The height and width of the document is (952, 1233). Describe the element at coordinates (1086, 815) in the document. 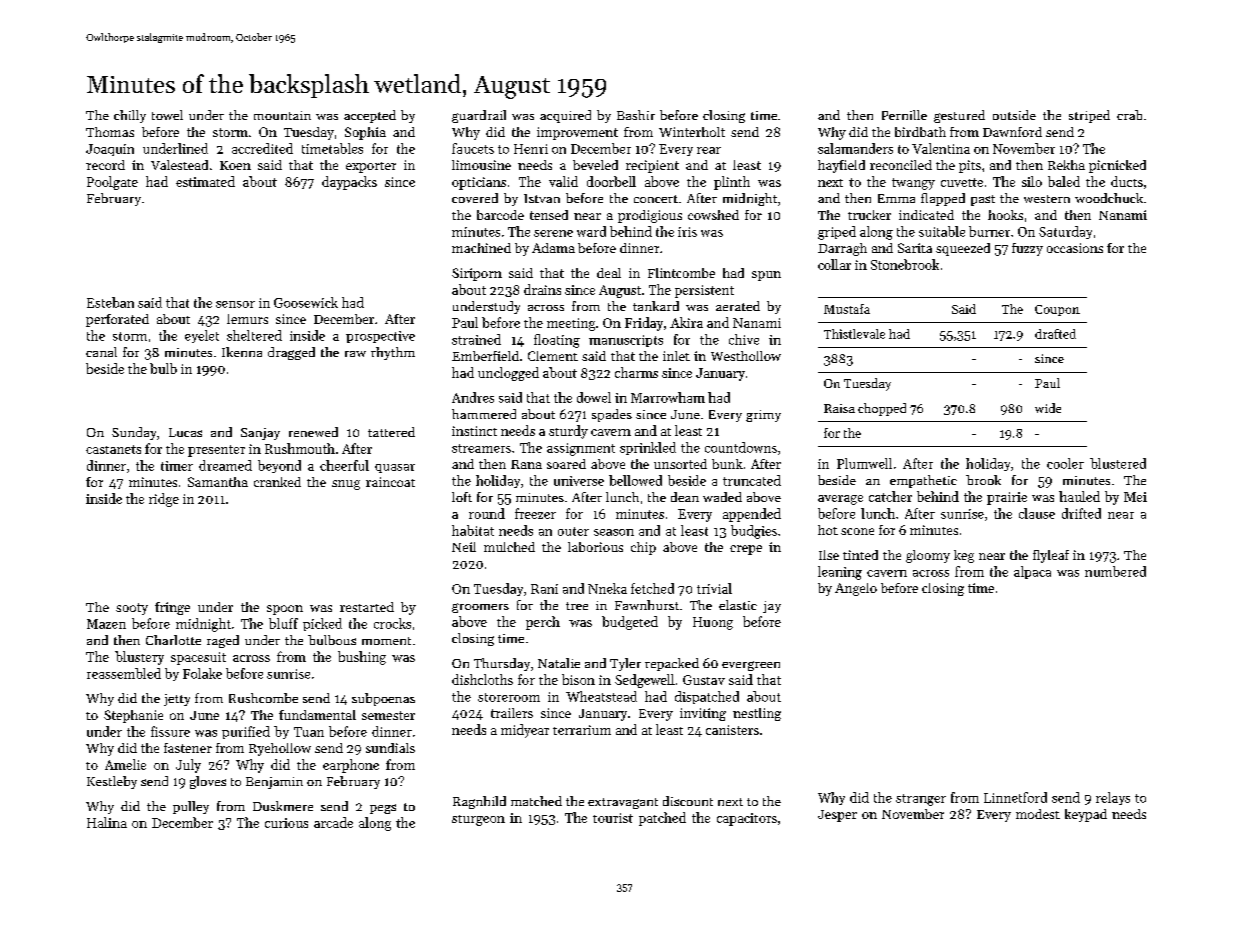

I see `keypad` at that location.
